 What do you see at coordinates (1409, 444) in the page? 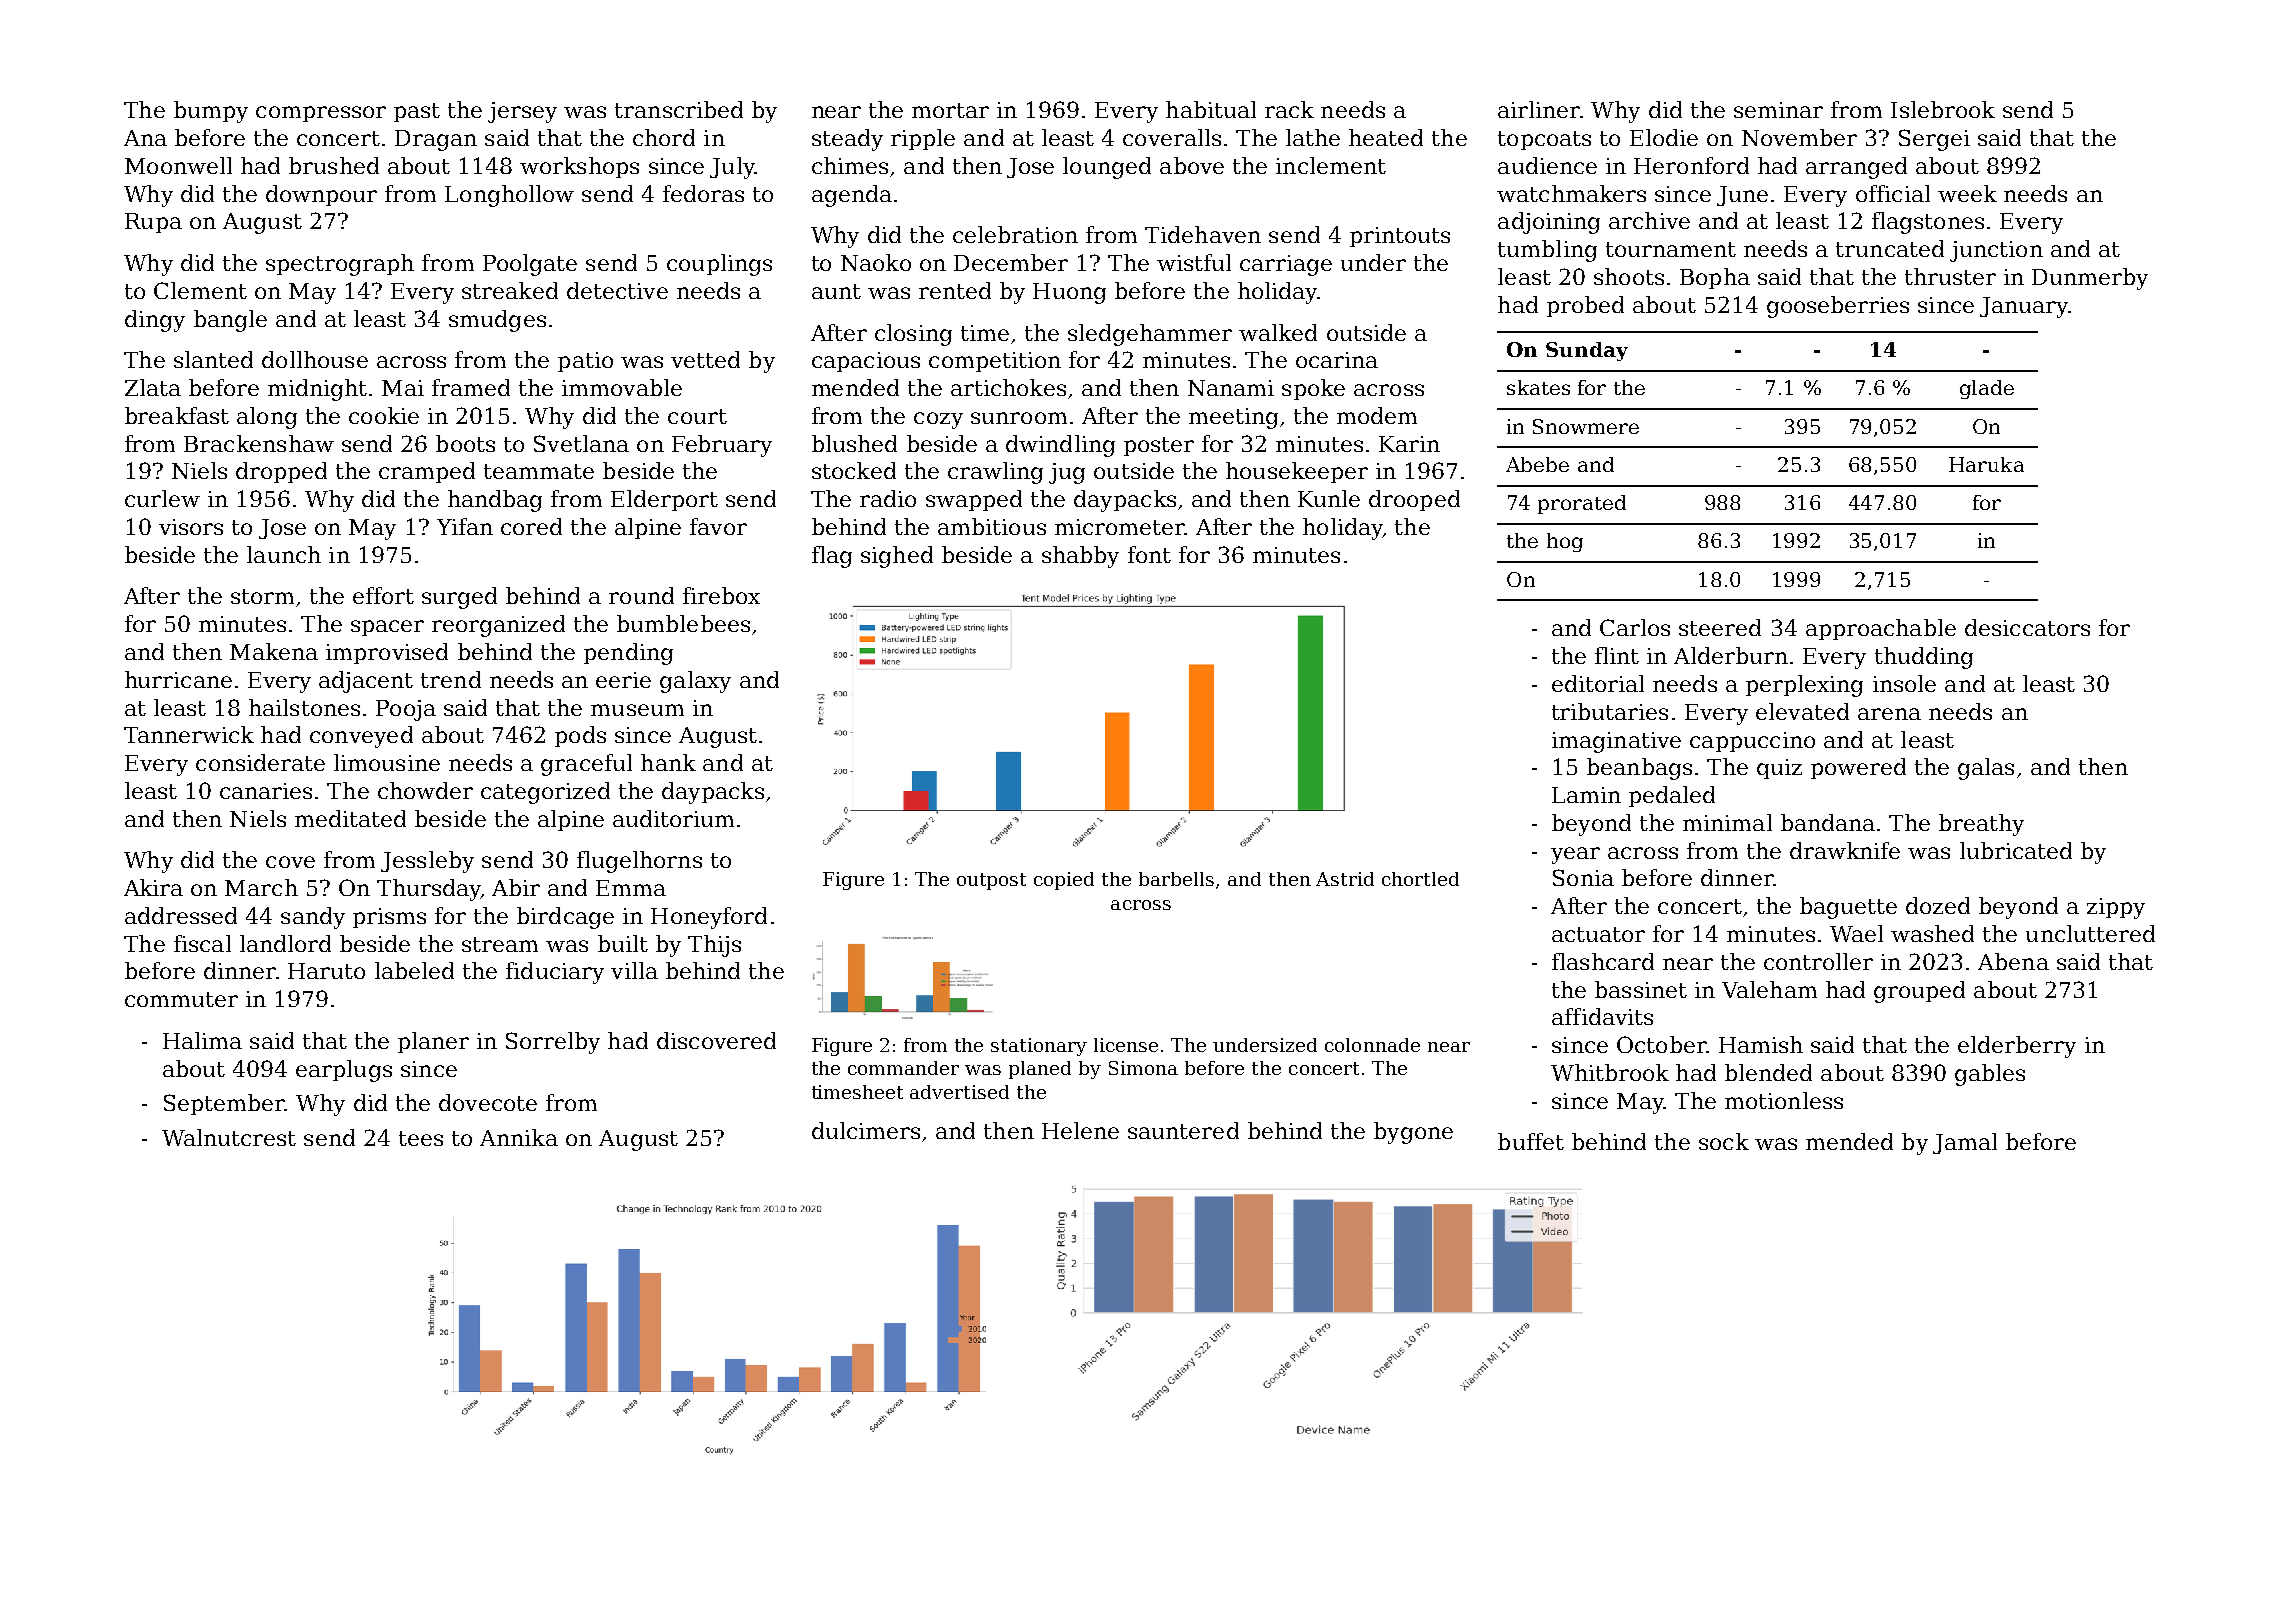
I see `Karin` at bounding box center [1409, 444].
